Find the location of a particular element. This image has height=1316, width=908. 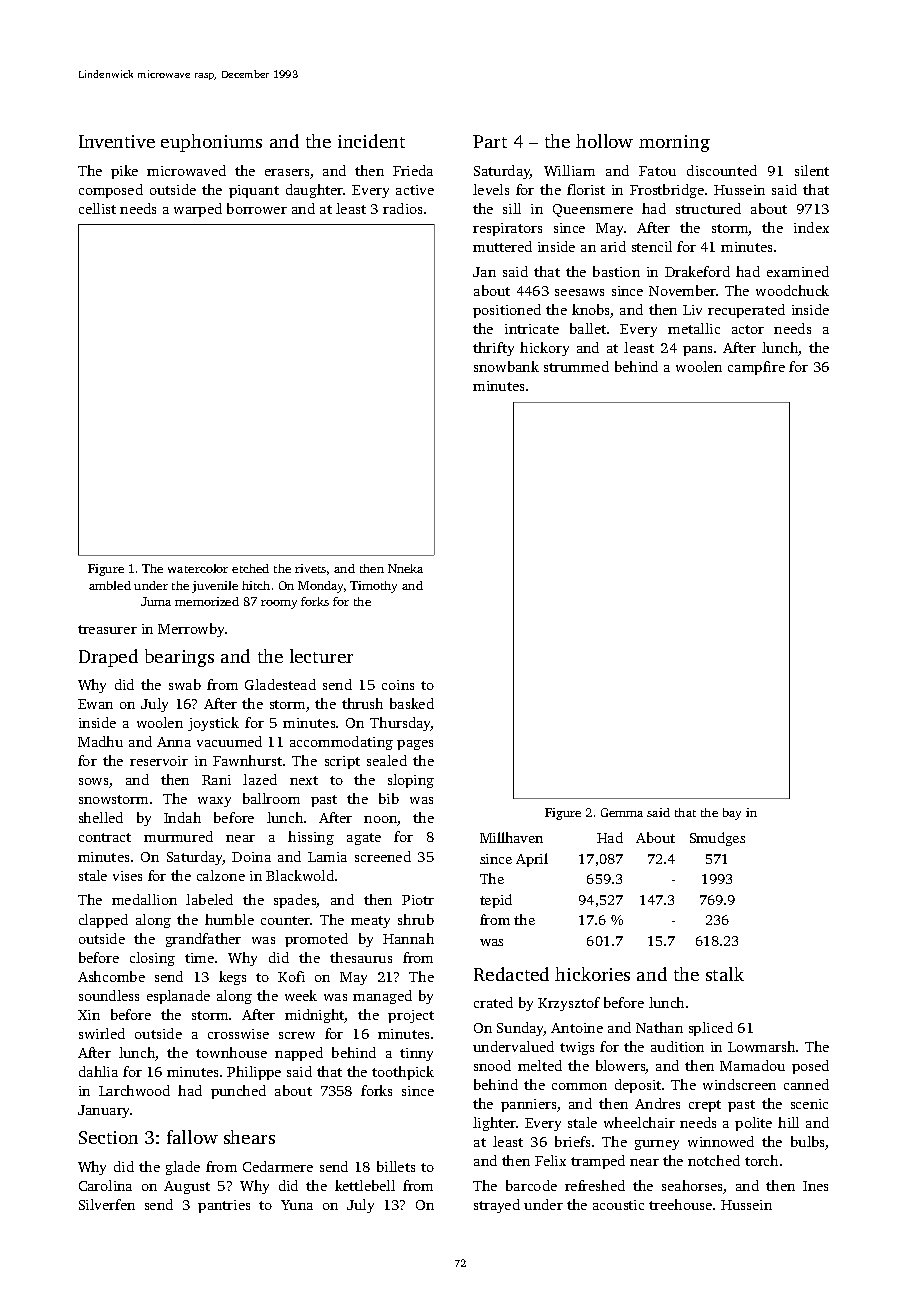

January is located at coordinates (104, 1111).
